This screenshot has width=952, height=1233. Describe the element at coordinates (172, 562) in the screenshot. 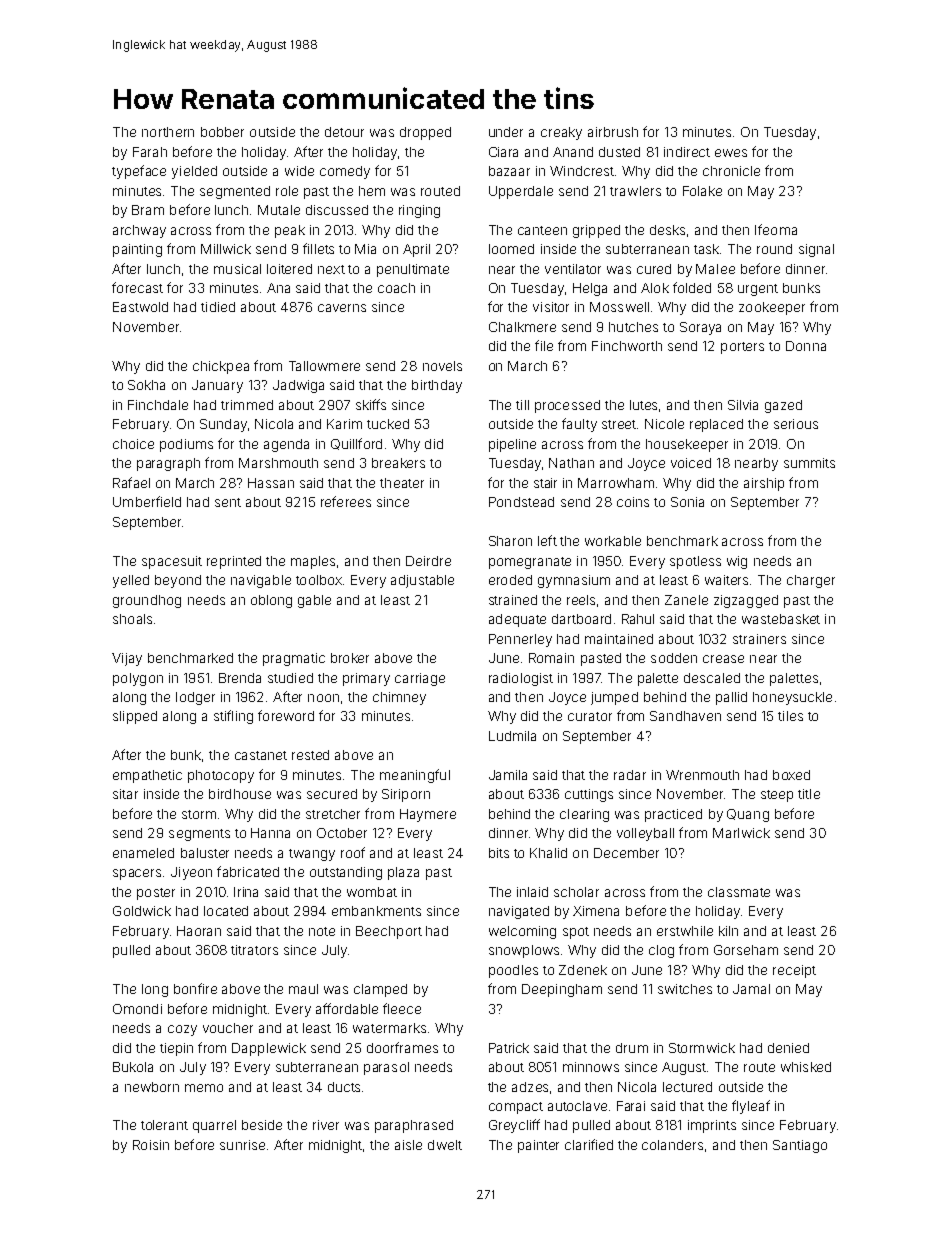

I see `spacesuit` at that location.
